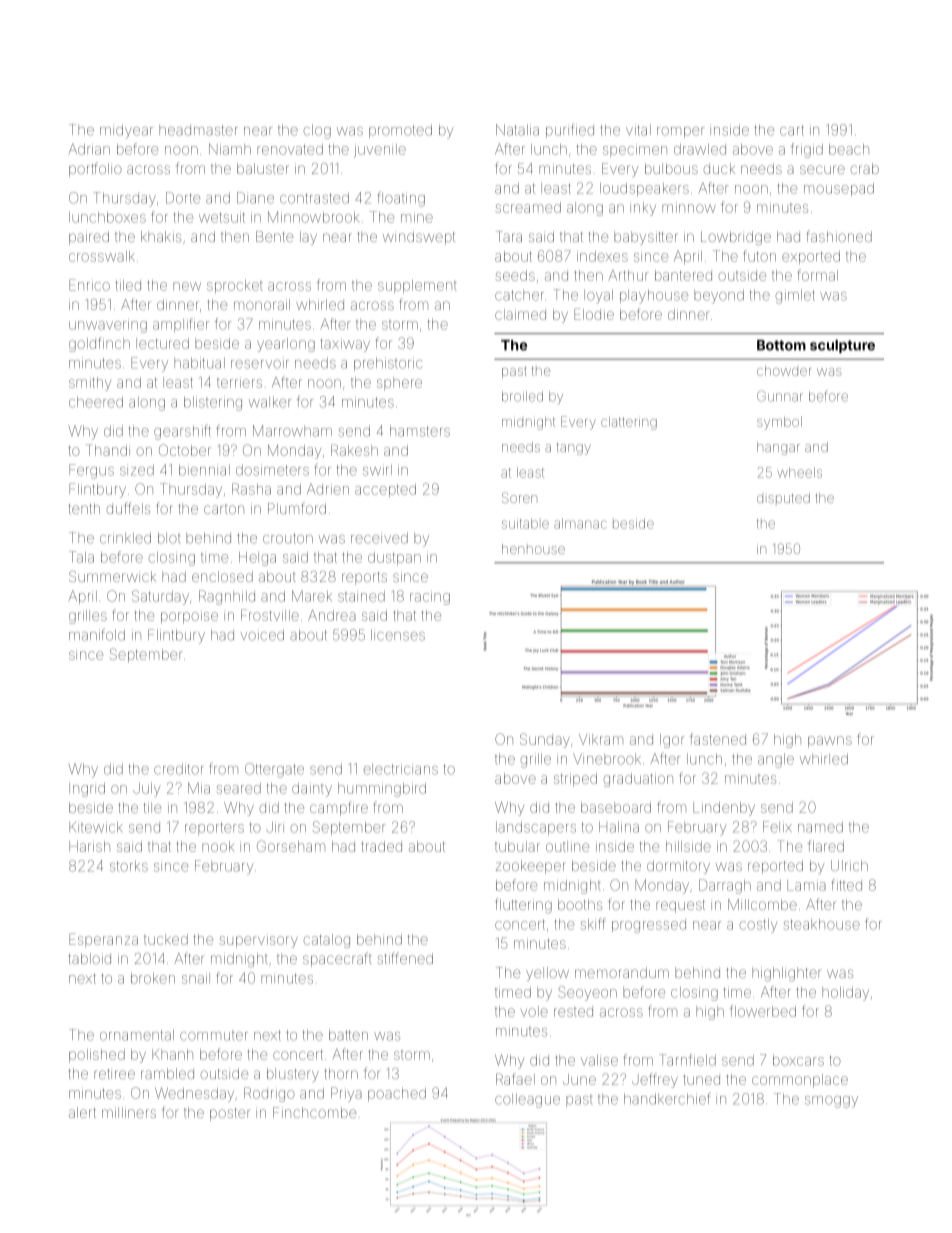 This image has height=1233, width=952. What do you see at coordinates (263, 168) in the image?
I see `baluster` at bounding box center [263, 168].
